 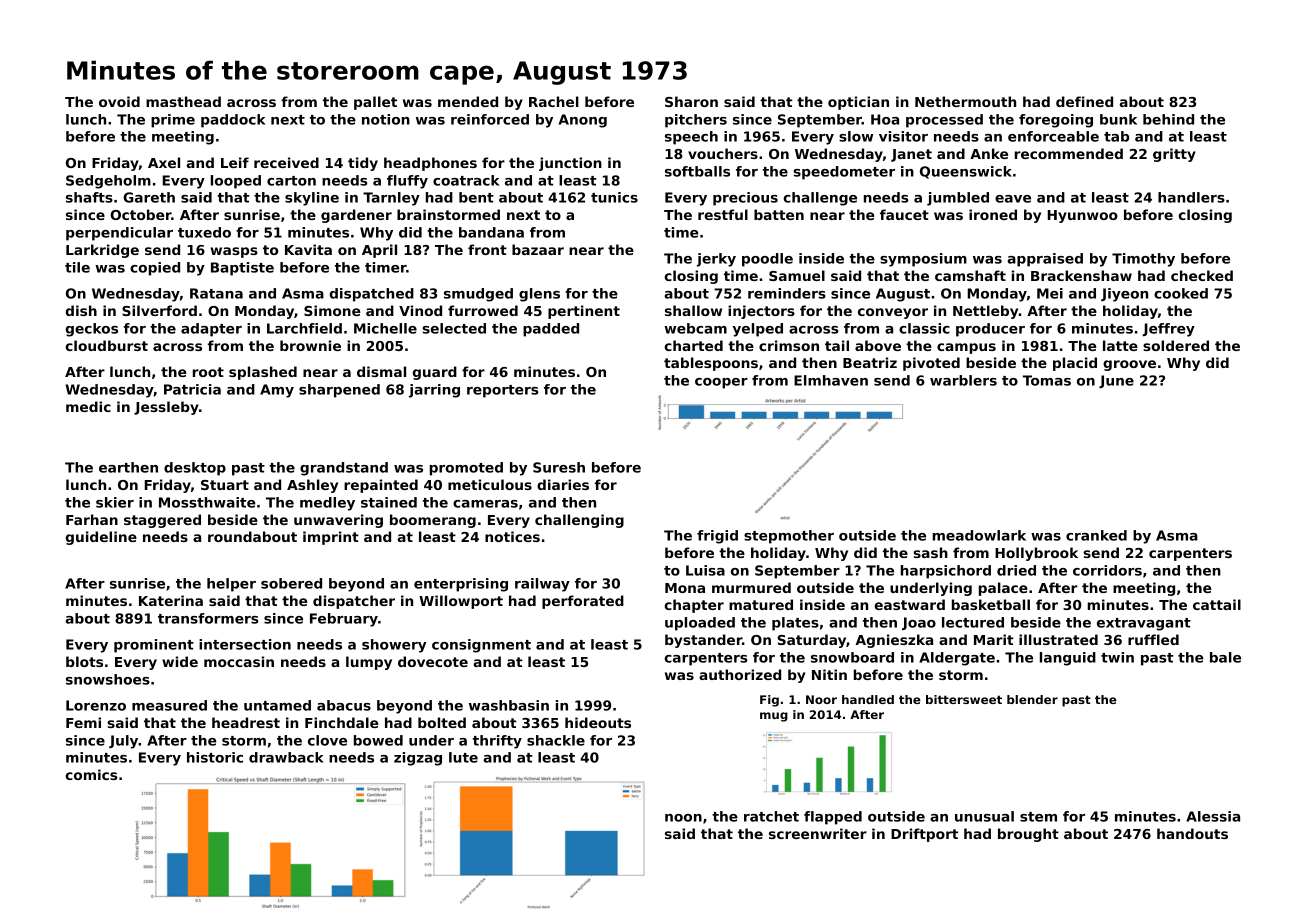 I want to click on Suresh, so click(x=559, y=467).
